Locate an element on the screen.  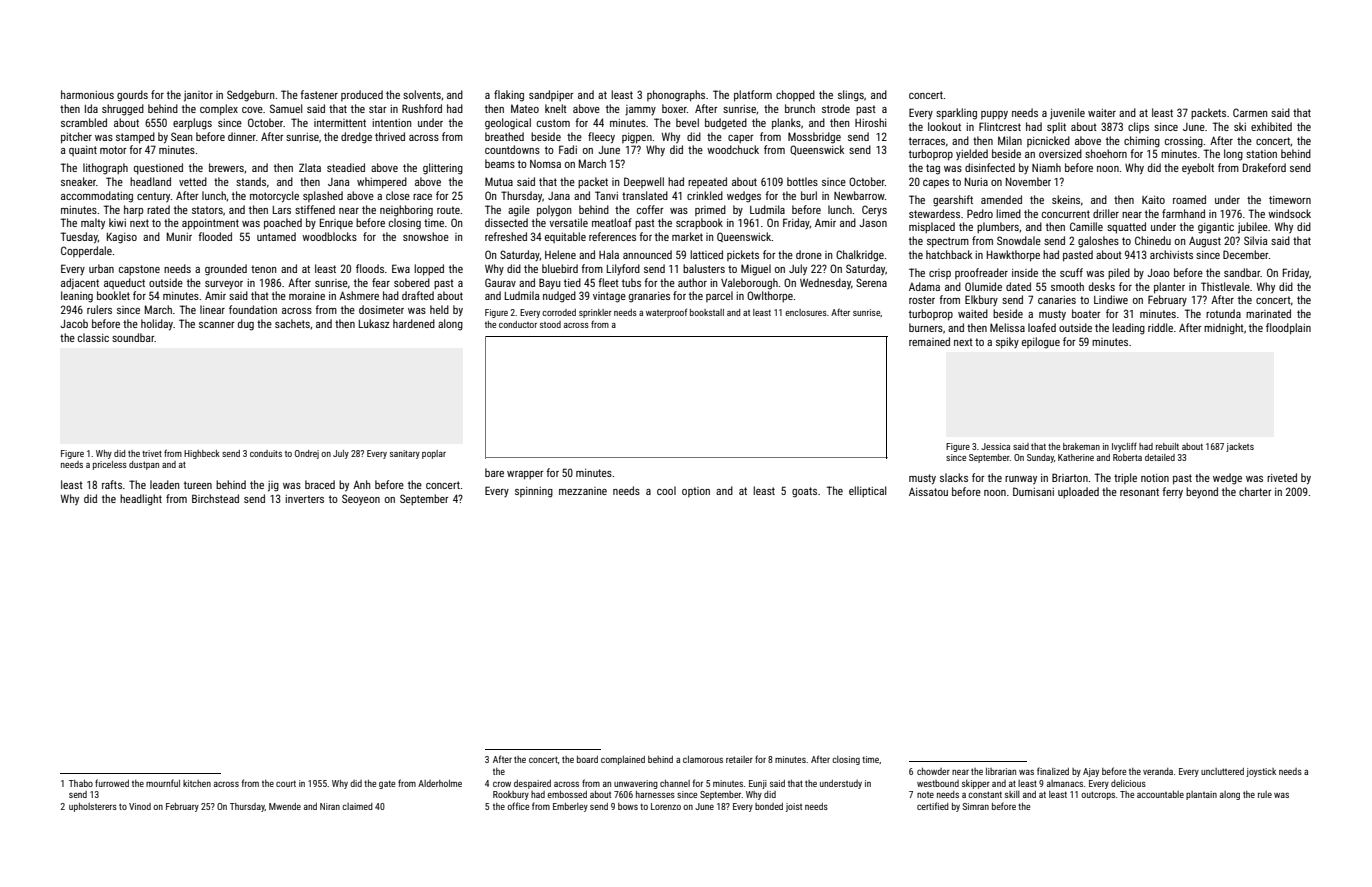
mezzanine is located at coordinates (583, 491).
